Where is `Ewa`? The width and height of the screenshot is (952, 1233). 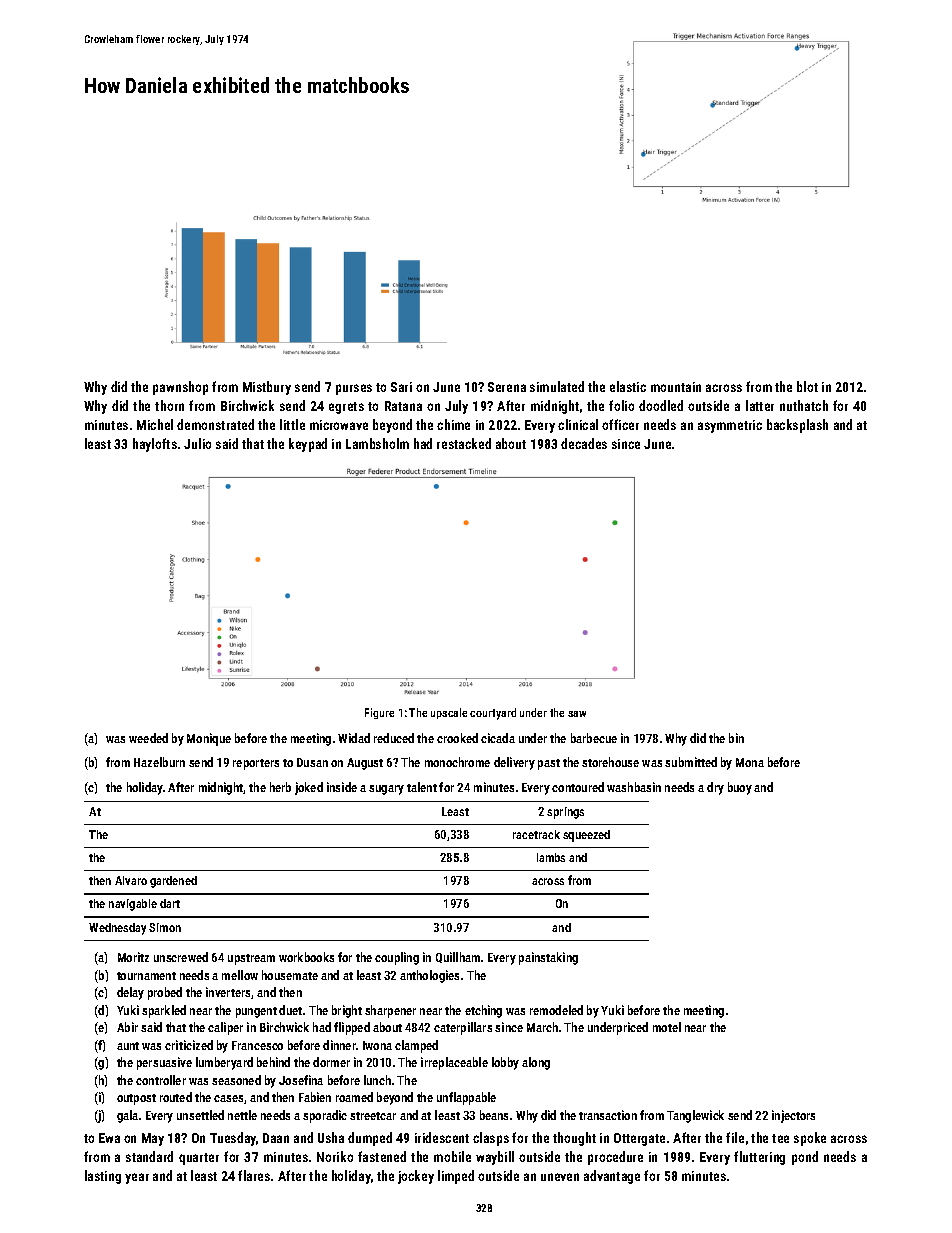 Ewa is located at coordinates (109, 1138).
